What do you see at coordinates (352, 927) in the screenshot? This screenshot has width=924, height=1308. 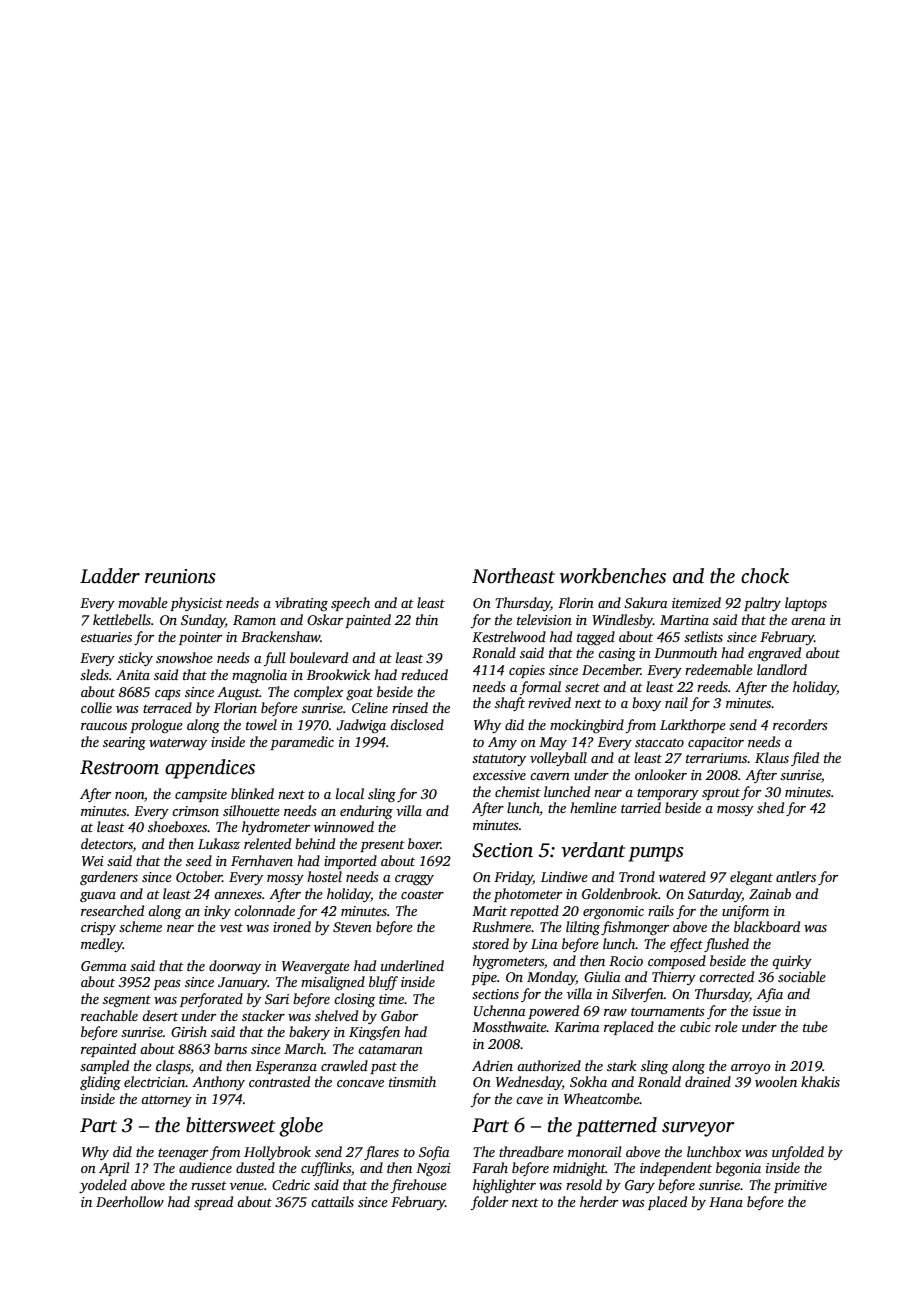 I see `Steven` at bounding box center [352, 927].
